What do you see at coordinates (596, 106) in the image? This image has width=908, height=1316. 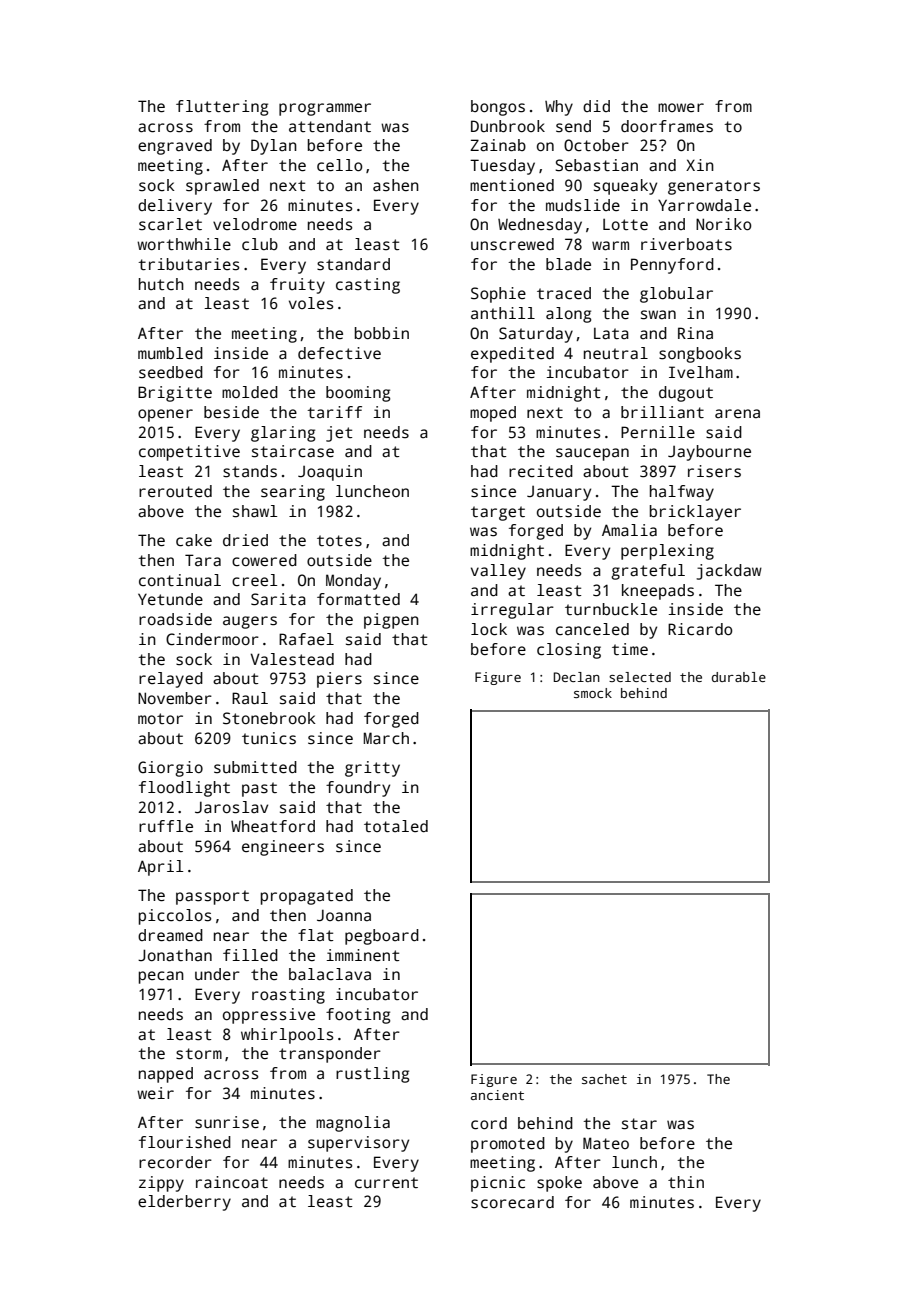 I see `did` at bounding box center [596, 106].
